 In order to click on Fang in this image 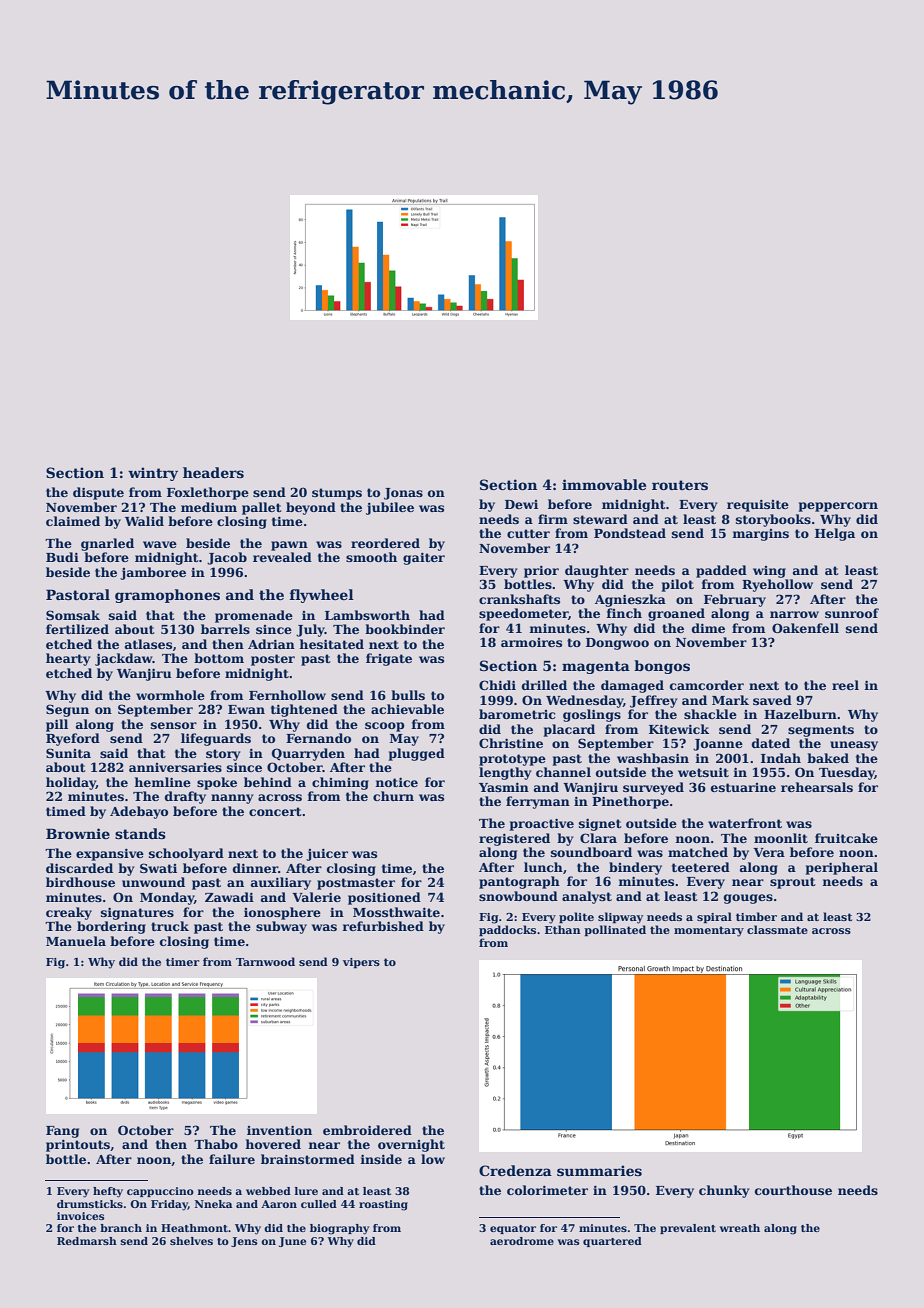, I will do `click(62, 1132)`.
